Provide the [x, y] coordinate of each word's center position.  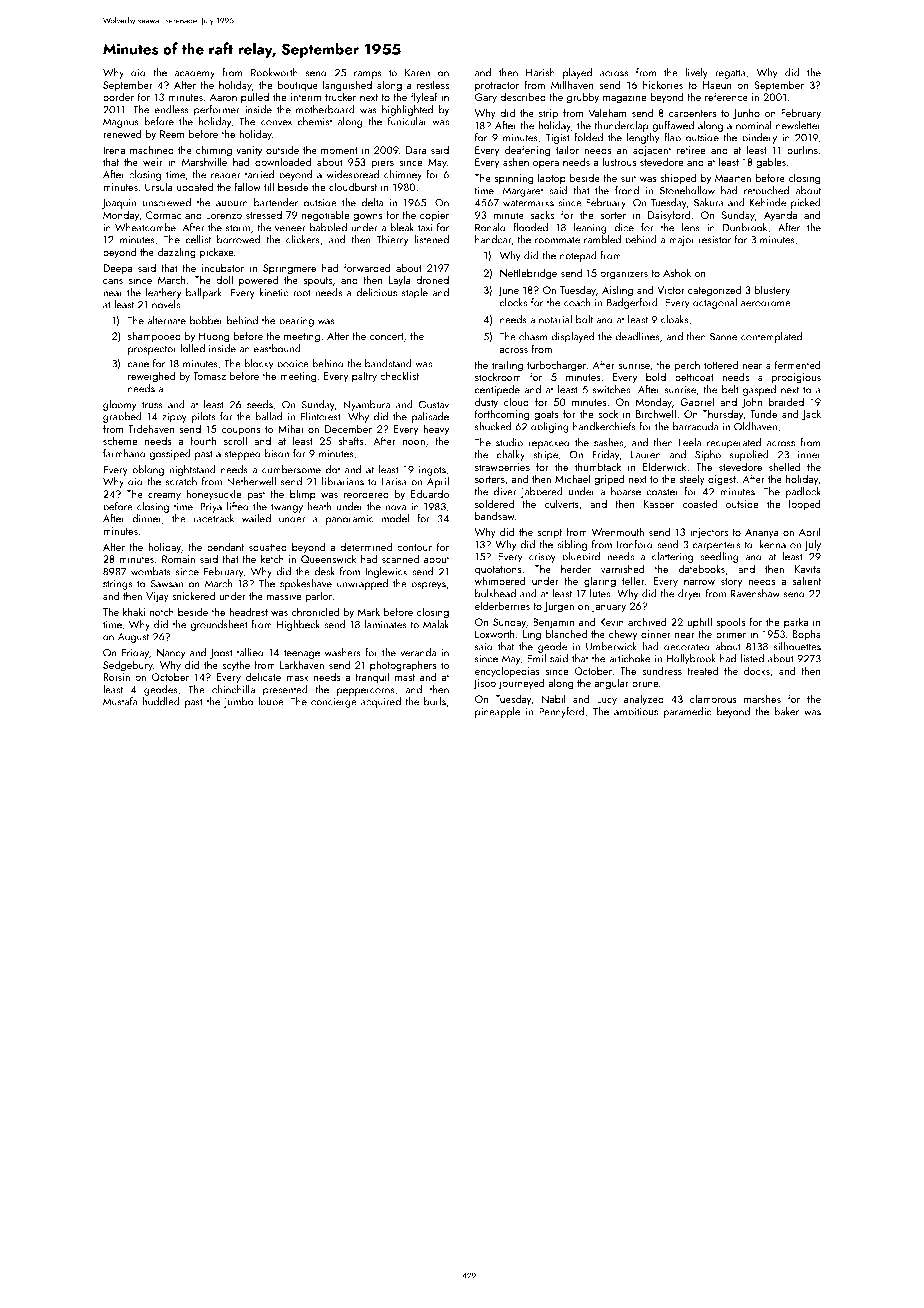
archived [647, 621]
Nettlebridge [528, 274]
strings [117, 585]
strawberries [502, 467]
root [302, 293]
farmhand [124, 453]
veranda [418, 652]
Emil [536, 658]
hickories [663, 84]
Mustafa [120, 701]
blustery [772, 291]
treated [702, 670]
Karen [417, 73]
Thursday [722, 415]
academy [194, 73]
